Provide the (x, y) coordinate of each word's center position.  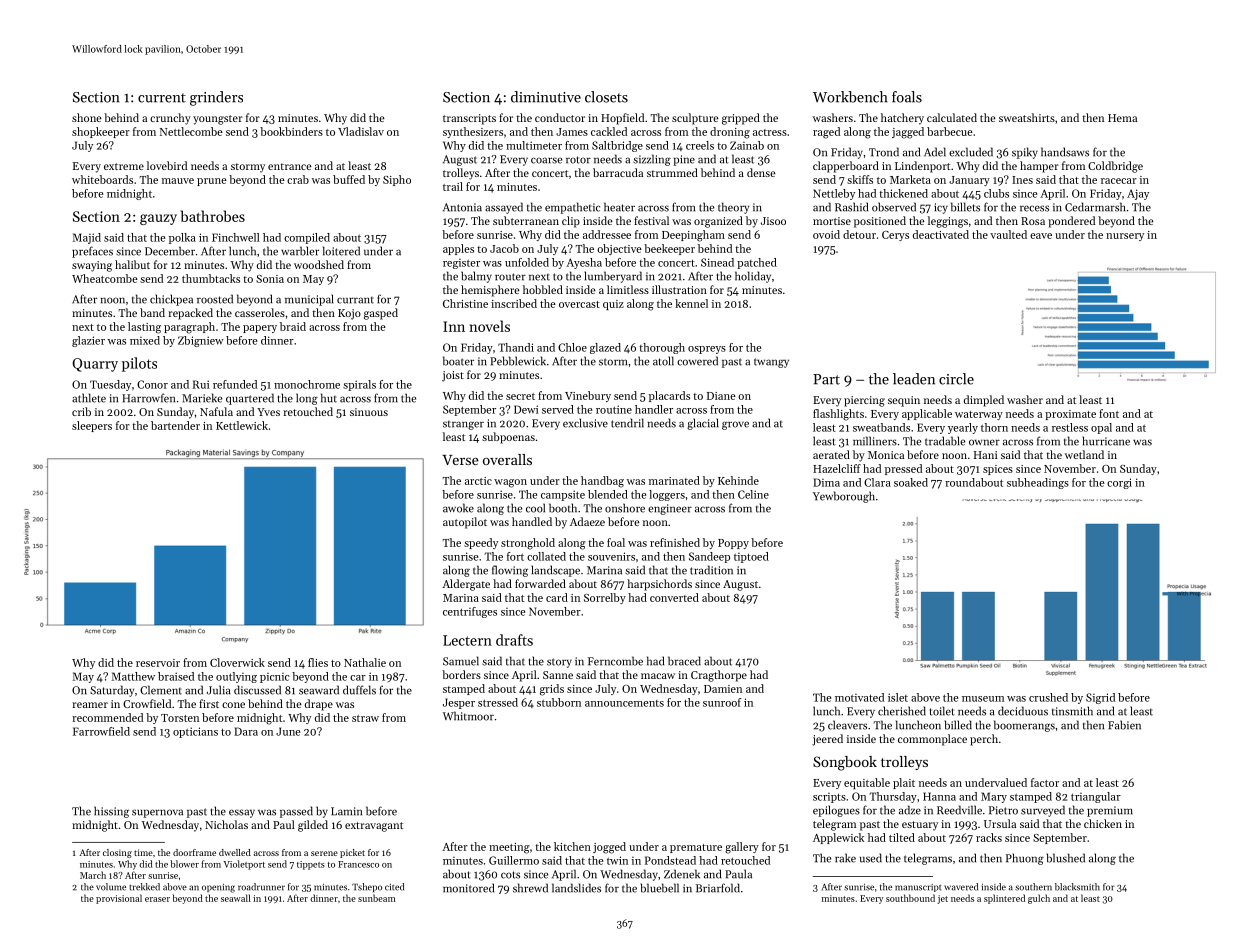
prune (212, 182)
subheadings (1038, 483)
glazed (605, 348)
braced (684, 661)
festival (651, 220)
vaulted (1008, 234)
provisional (119, 899)
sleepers (92, 426)
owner (984, 442)
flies (318, 662)
